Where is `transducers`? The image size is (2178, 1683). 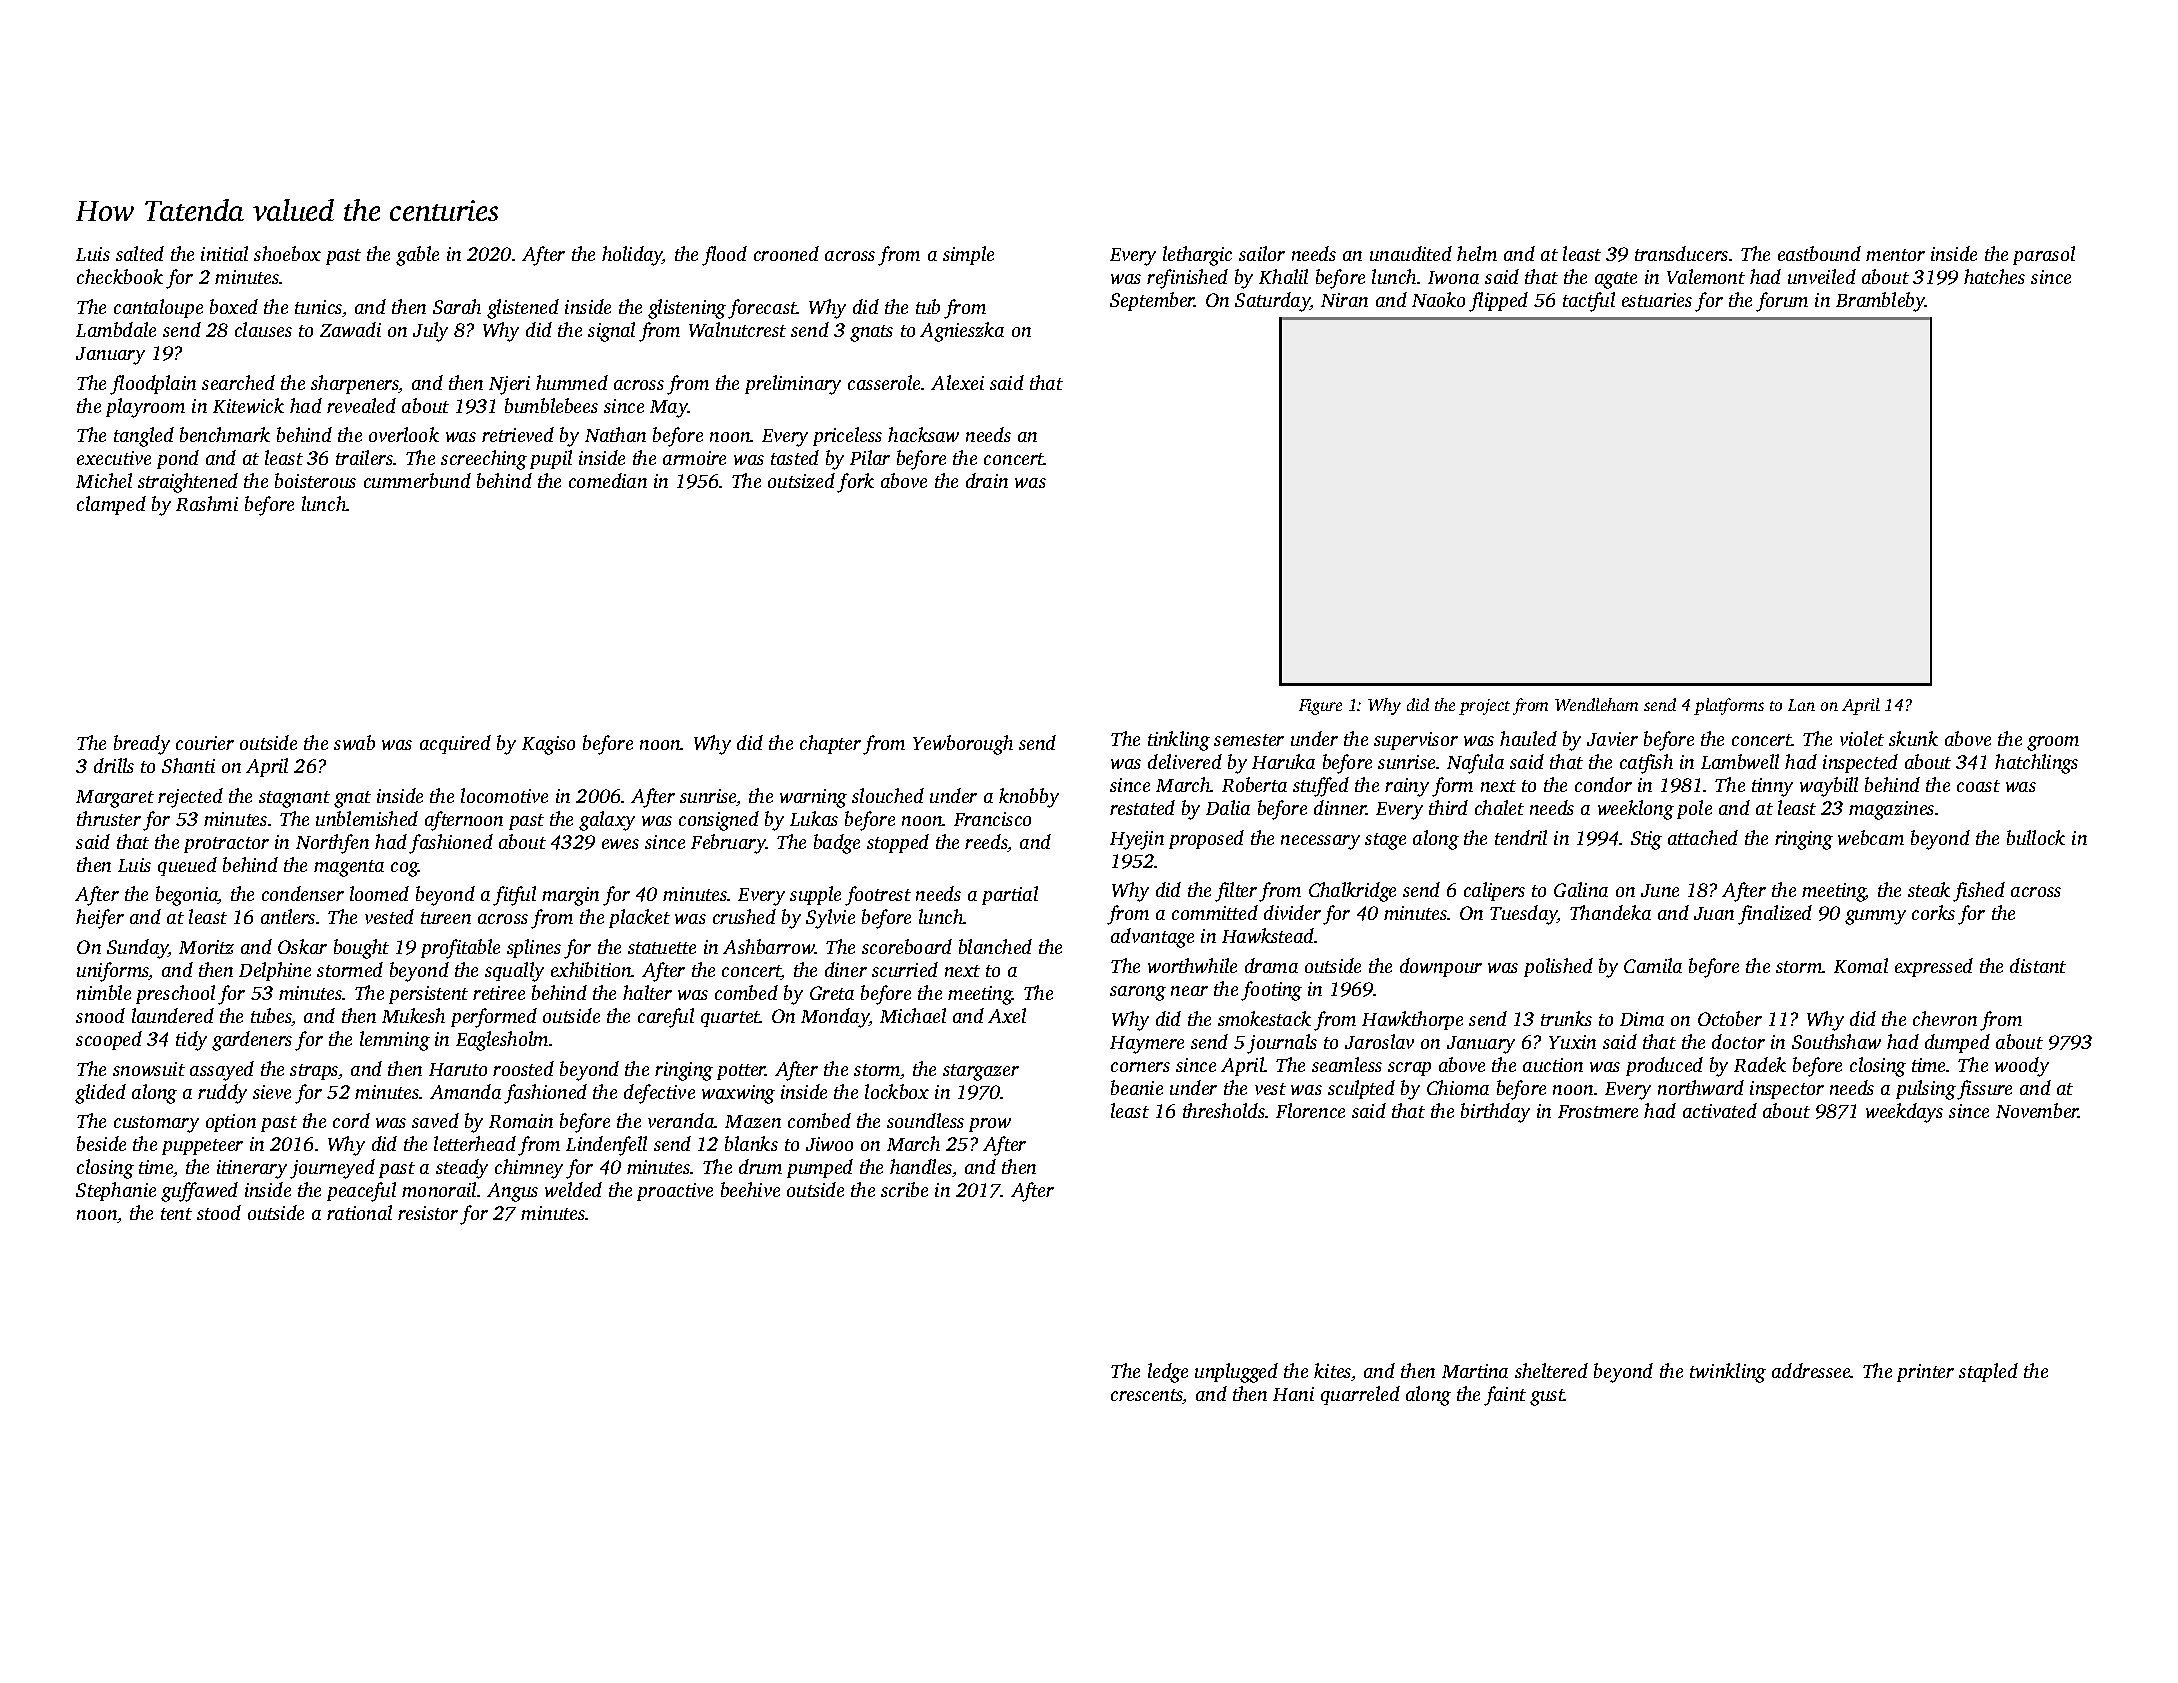 transducers is located at coordinates (1681, 253).
